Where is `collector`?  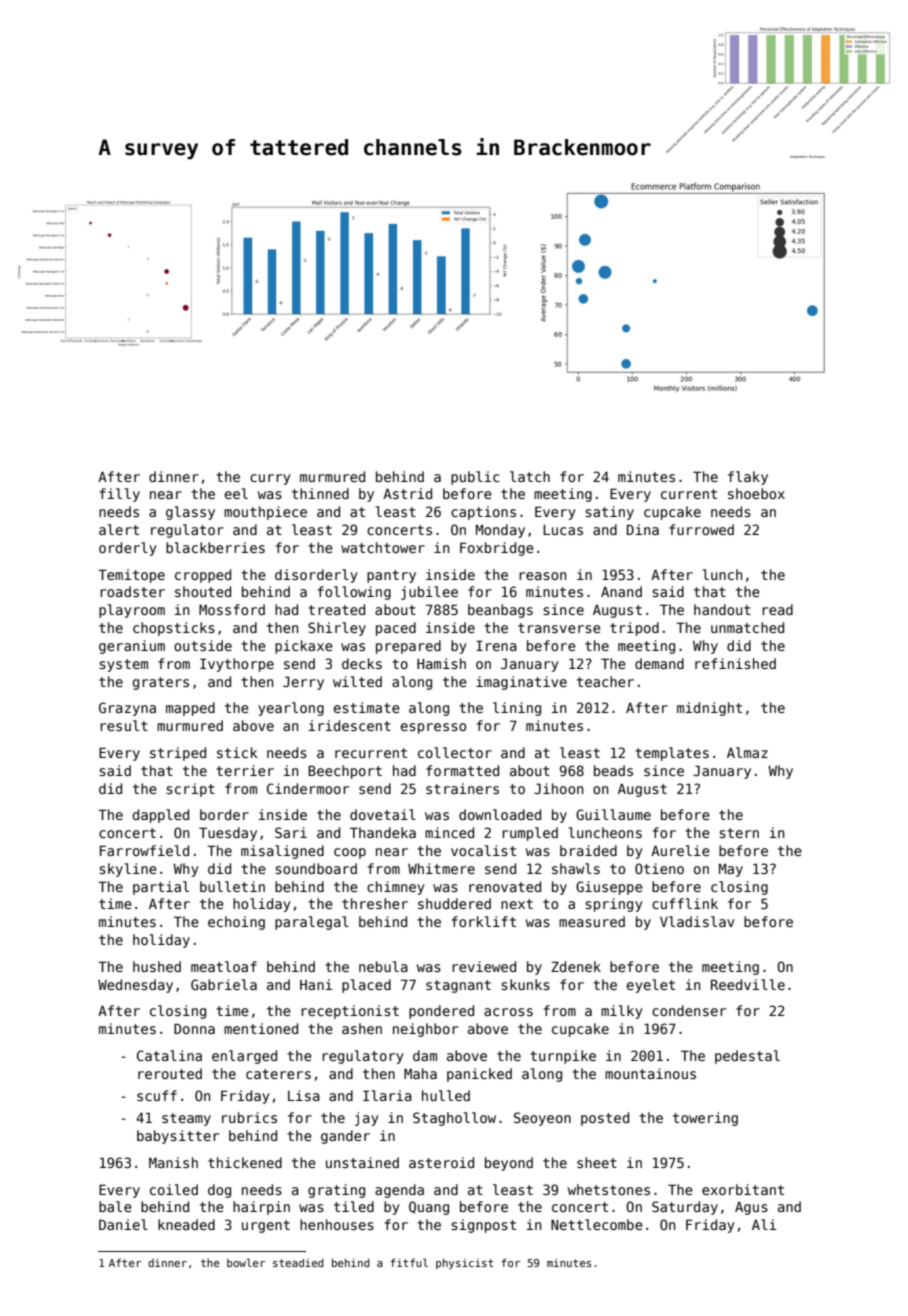 collector is located at coordinates (455, 752).
